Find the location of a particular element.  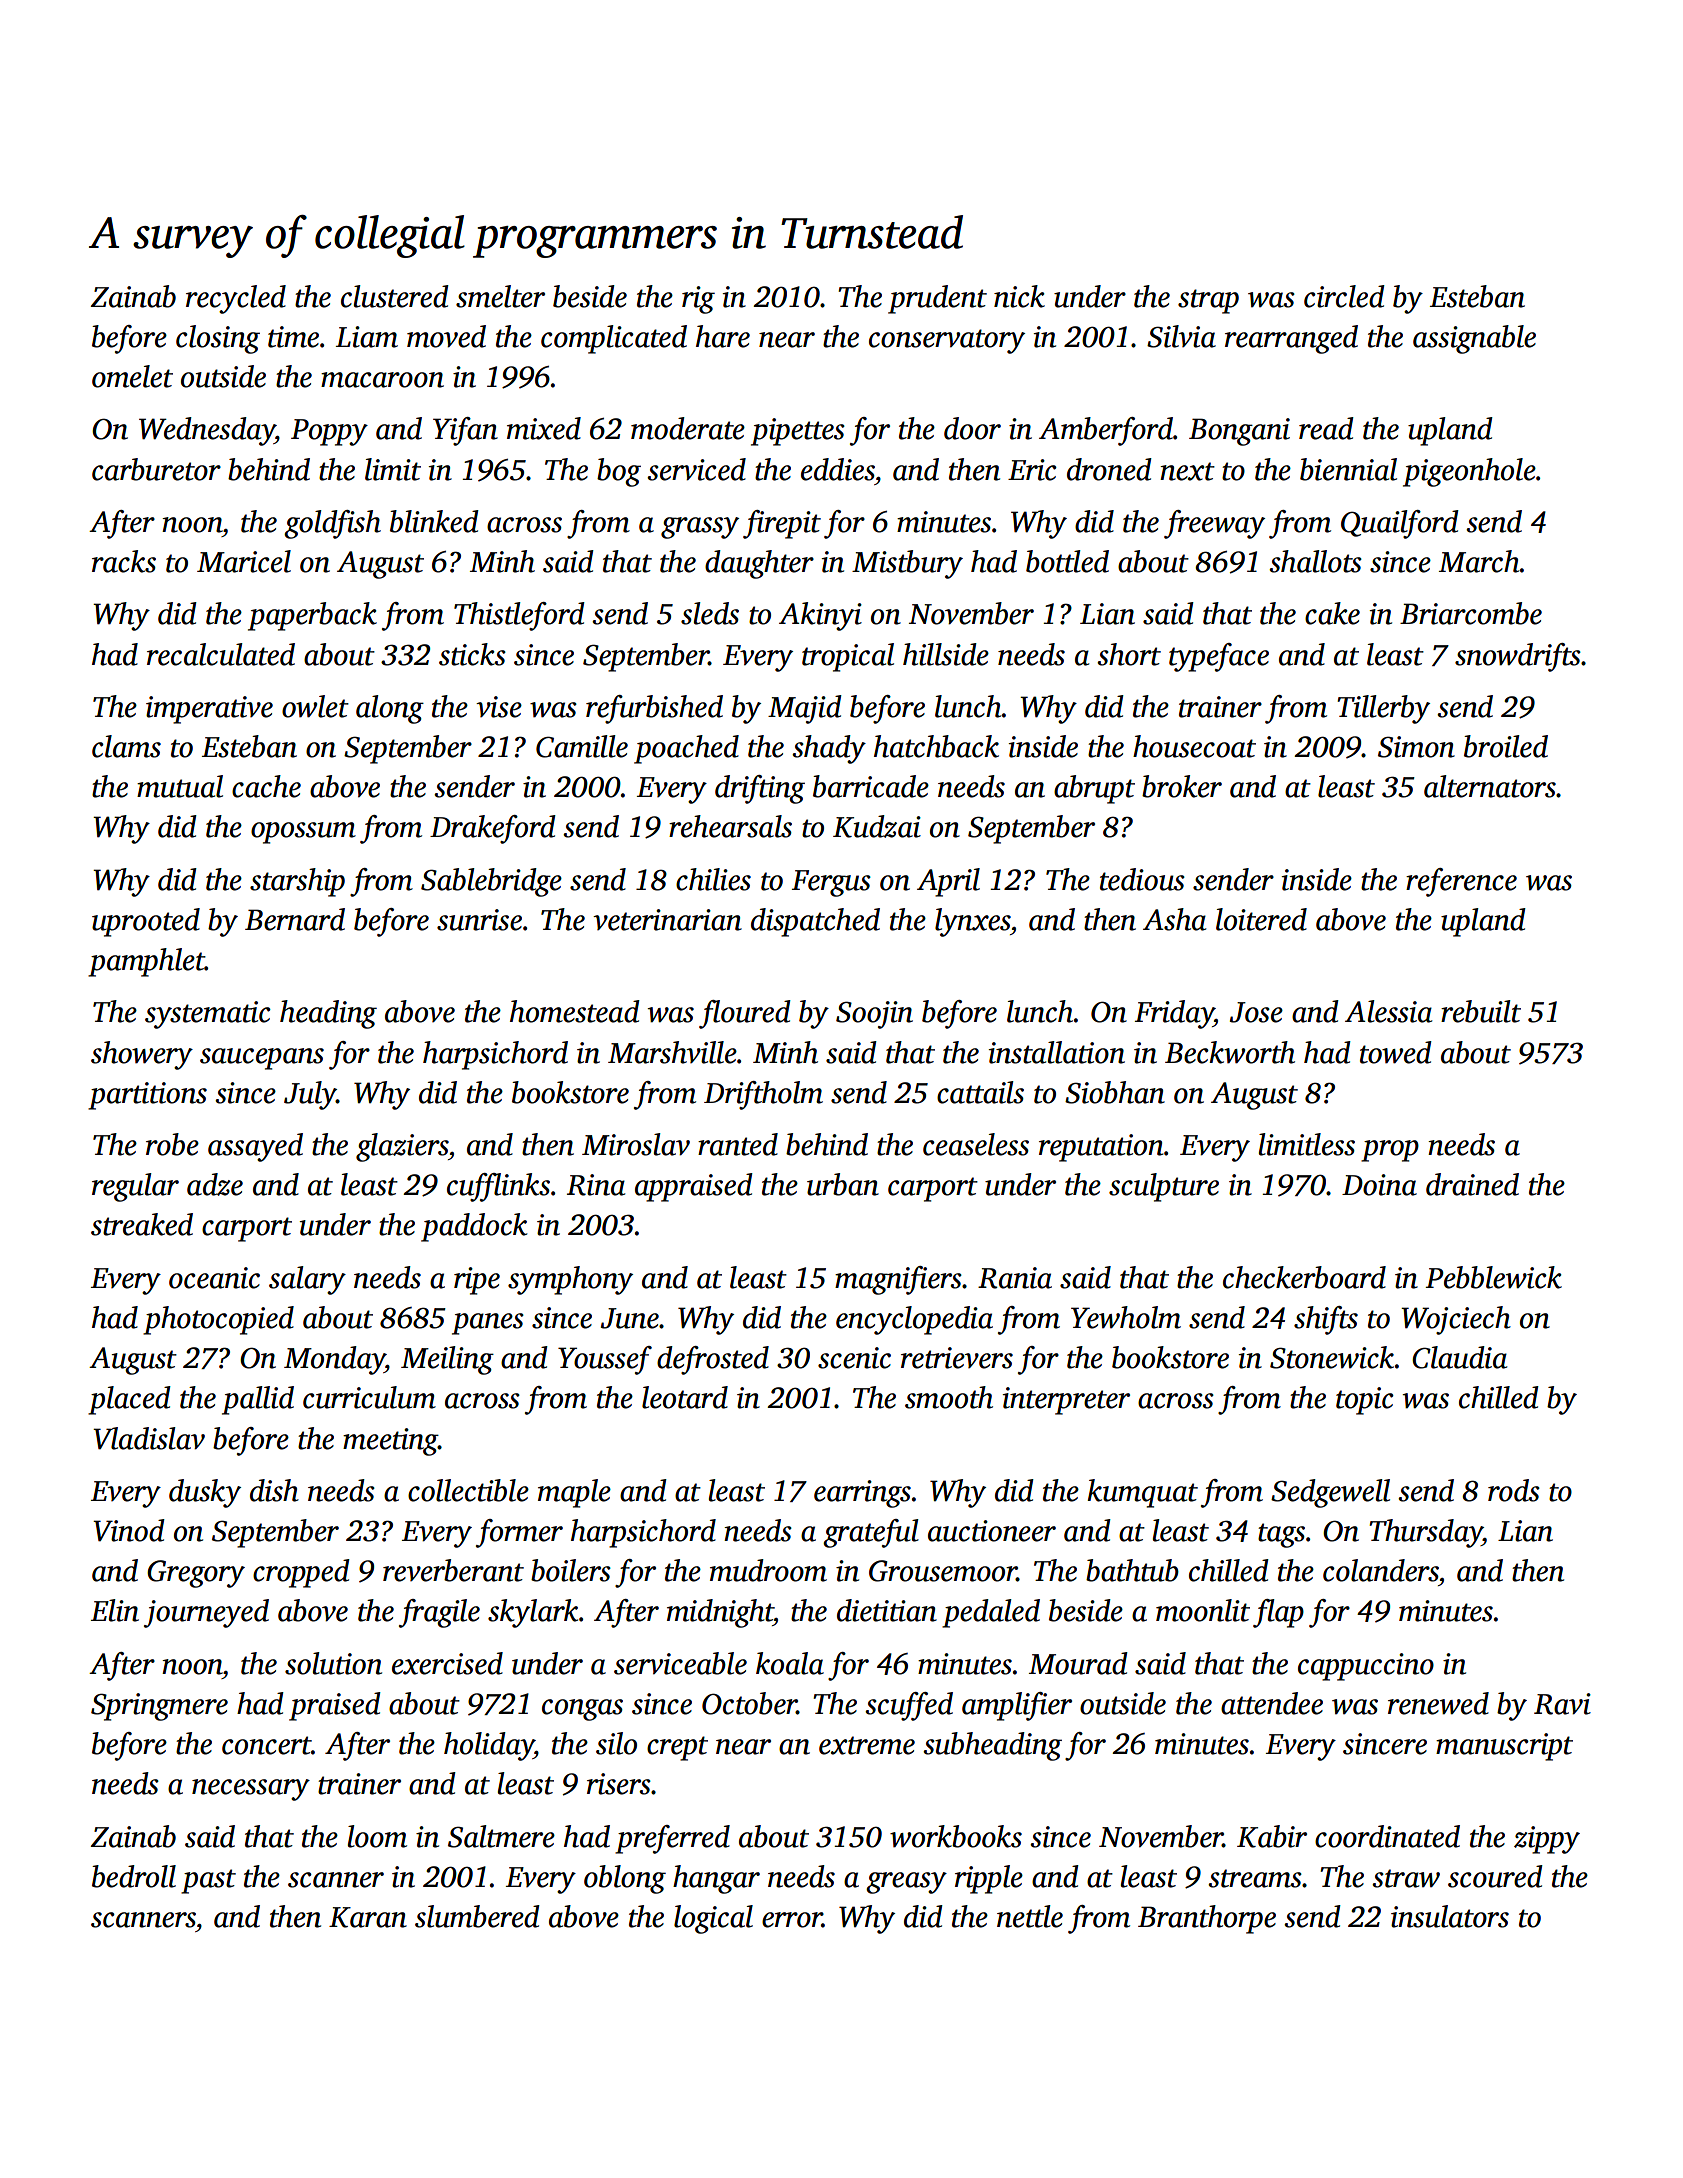

strap is located at coordinates (1208, 301).
